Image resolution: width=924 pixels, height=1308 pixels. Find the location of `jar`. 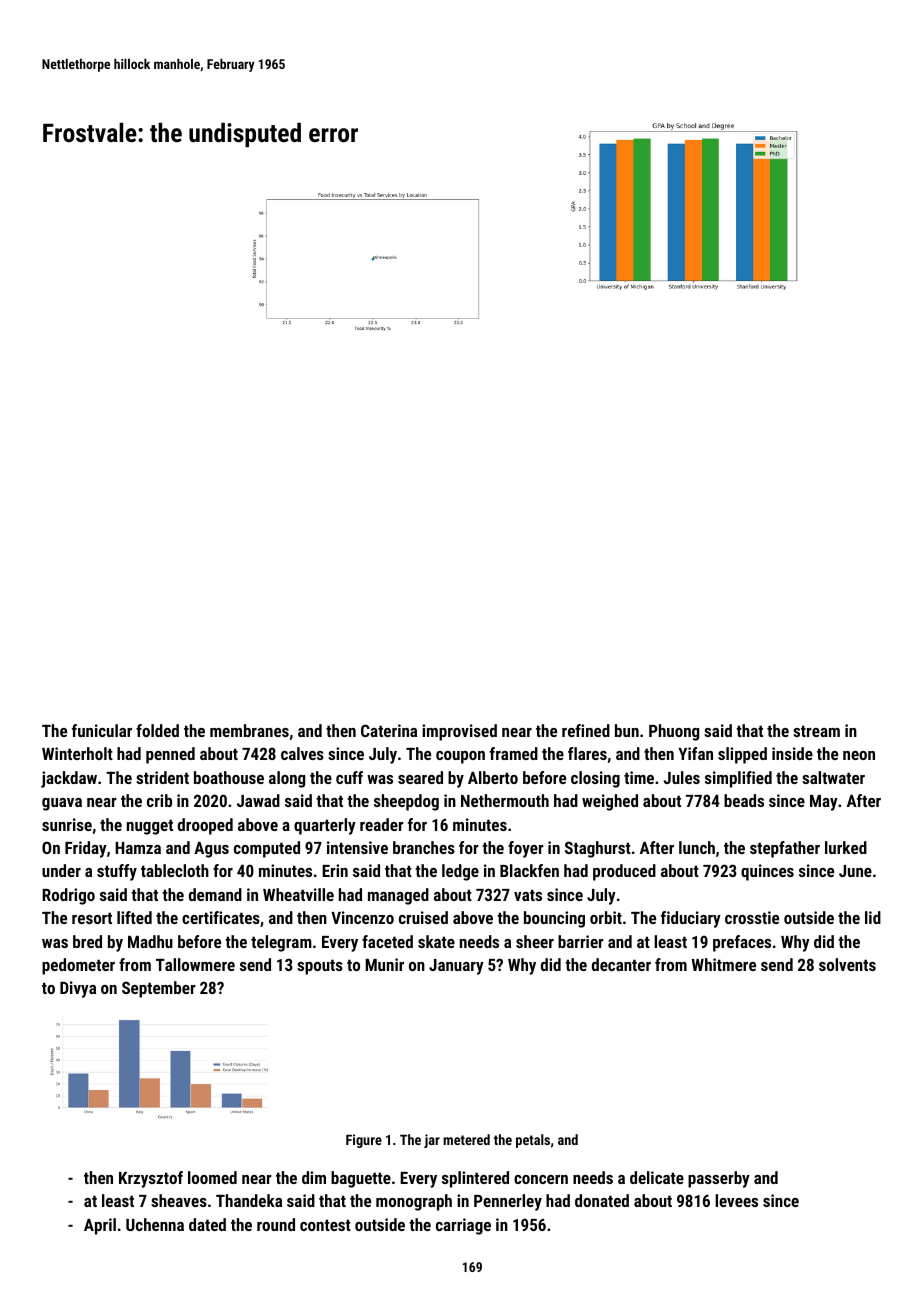

jar is located at coordinates (432, 1141).
